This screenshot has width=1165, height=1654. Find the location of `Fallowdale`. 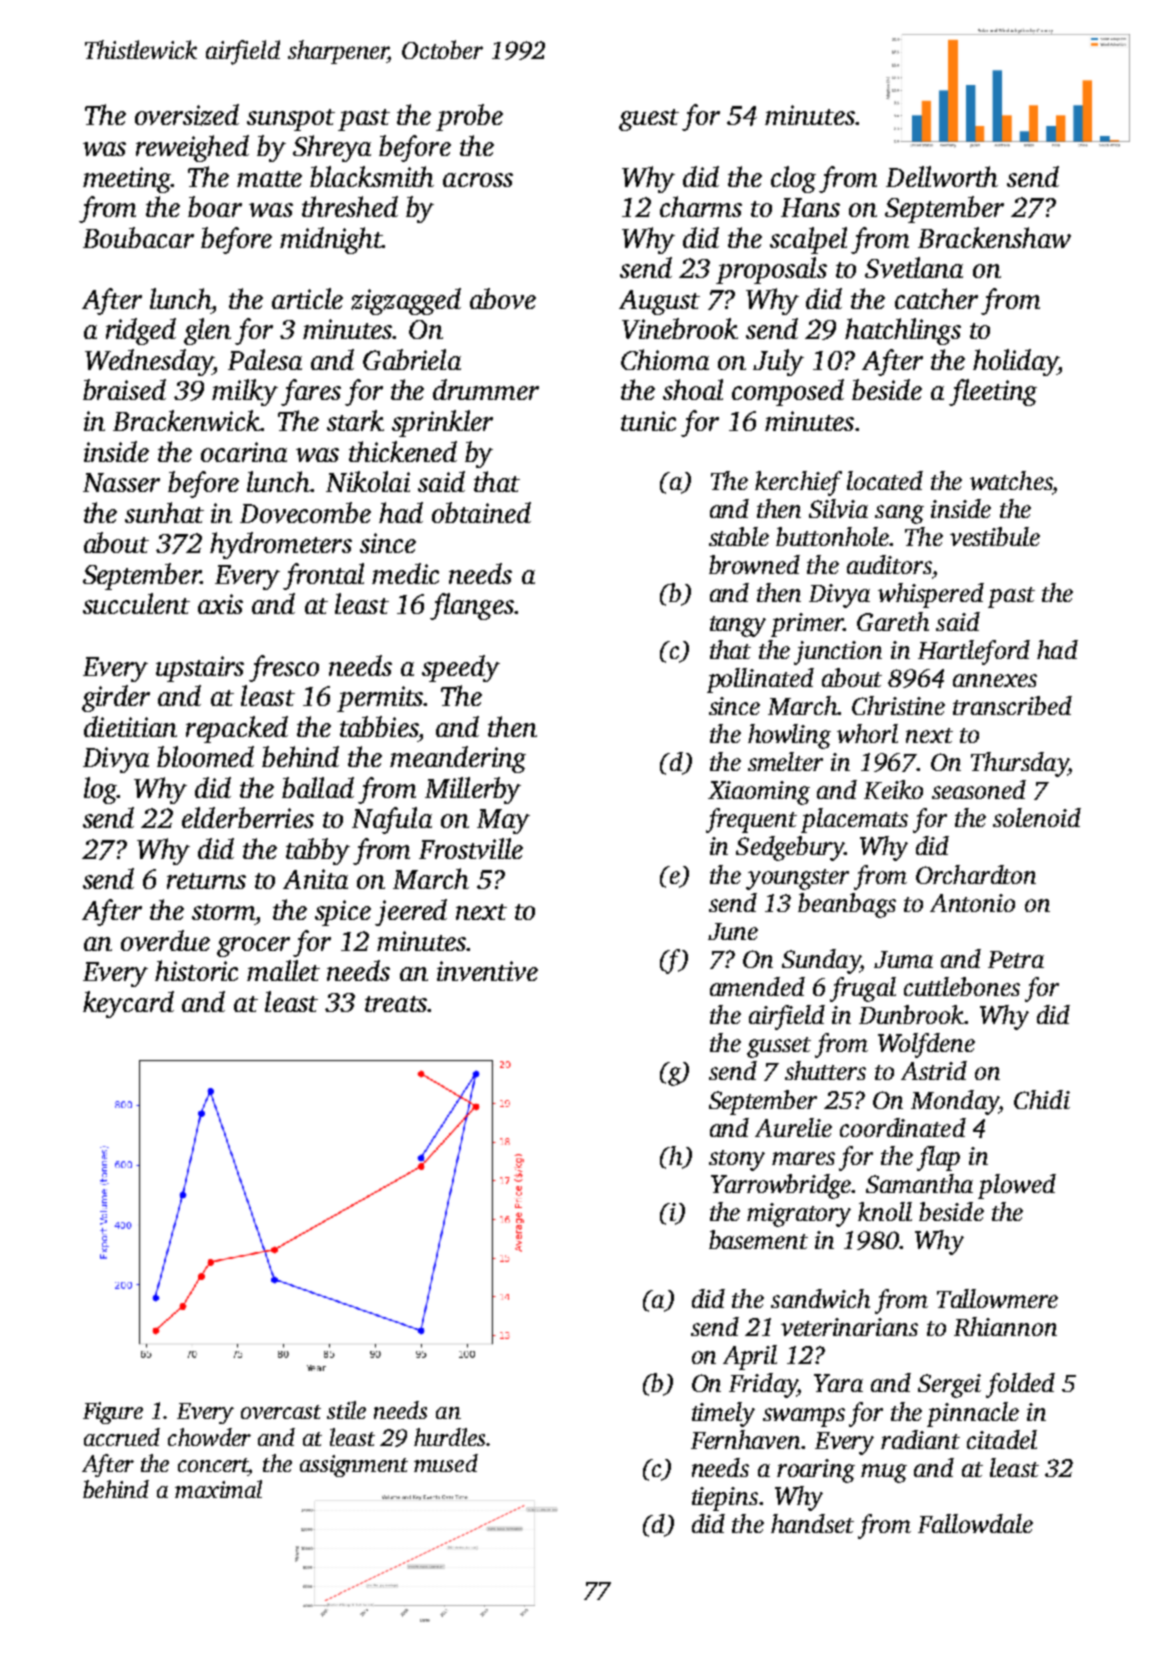

Fallowdale is located at coordinates (975, 1523).
